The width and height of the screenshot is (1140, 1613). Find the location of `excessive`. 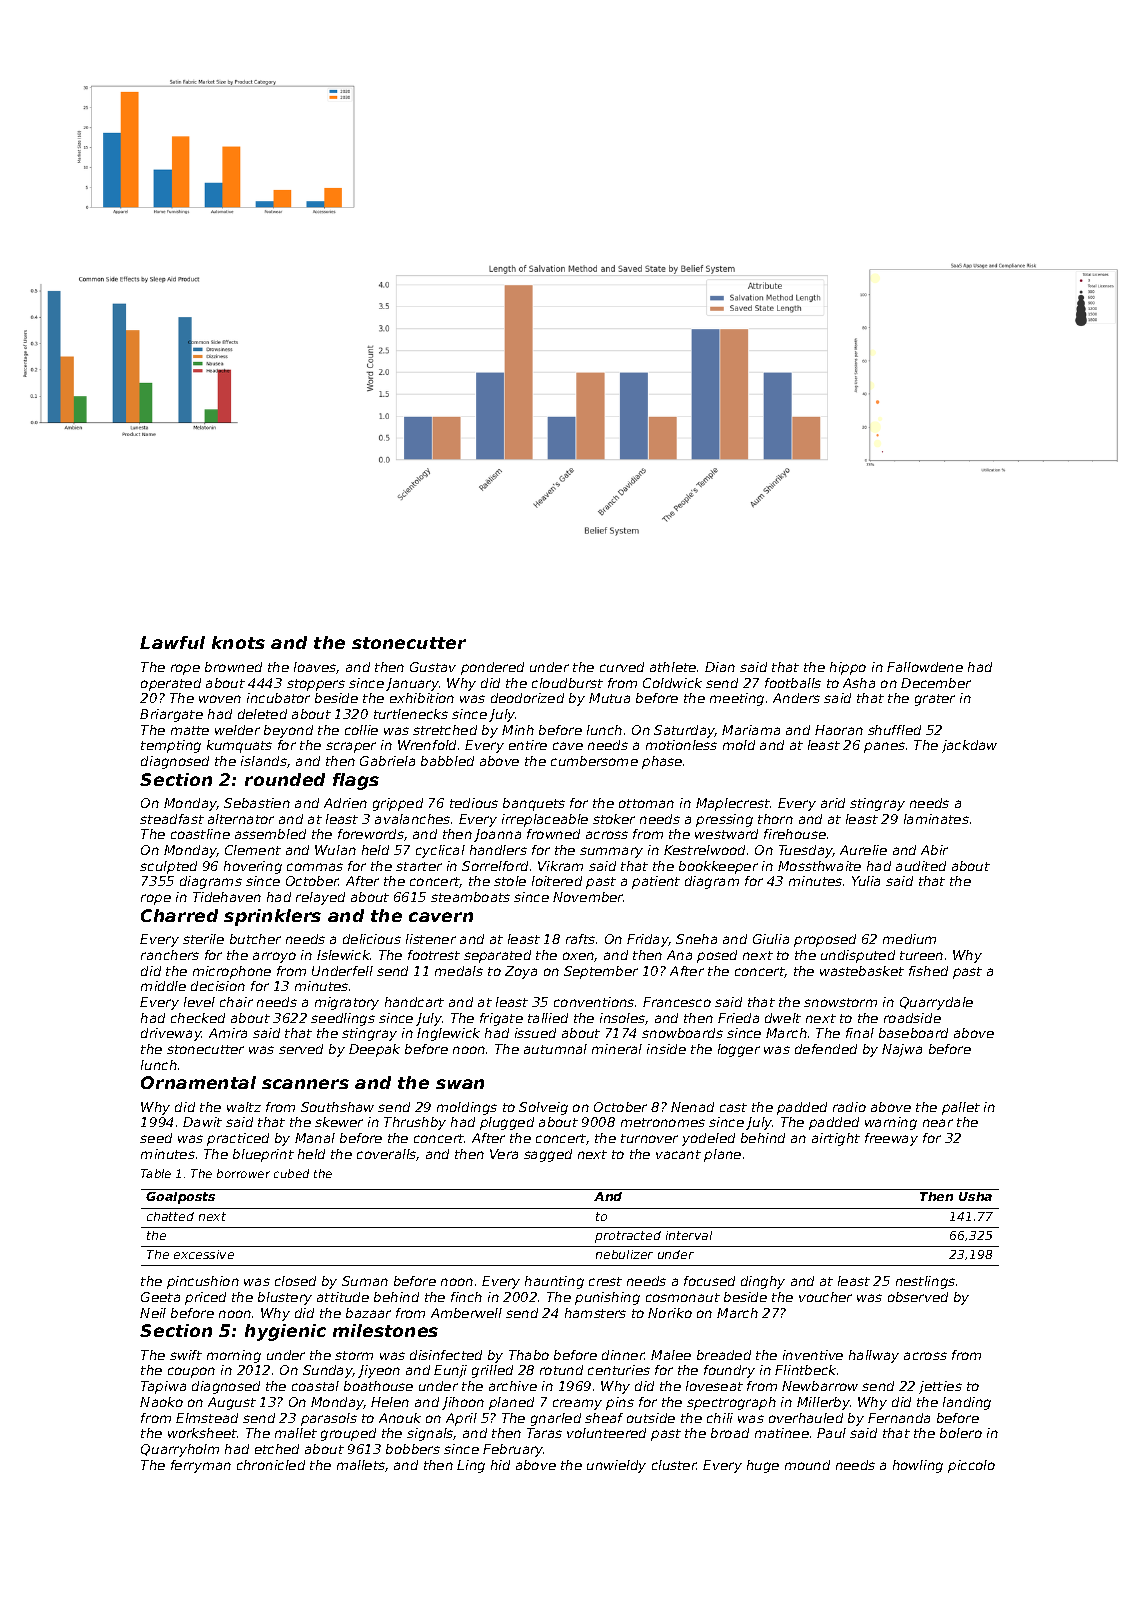

excessive is located at coordinates (204, 1254).
